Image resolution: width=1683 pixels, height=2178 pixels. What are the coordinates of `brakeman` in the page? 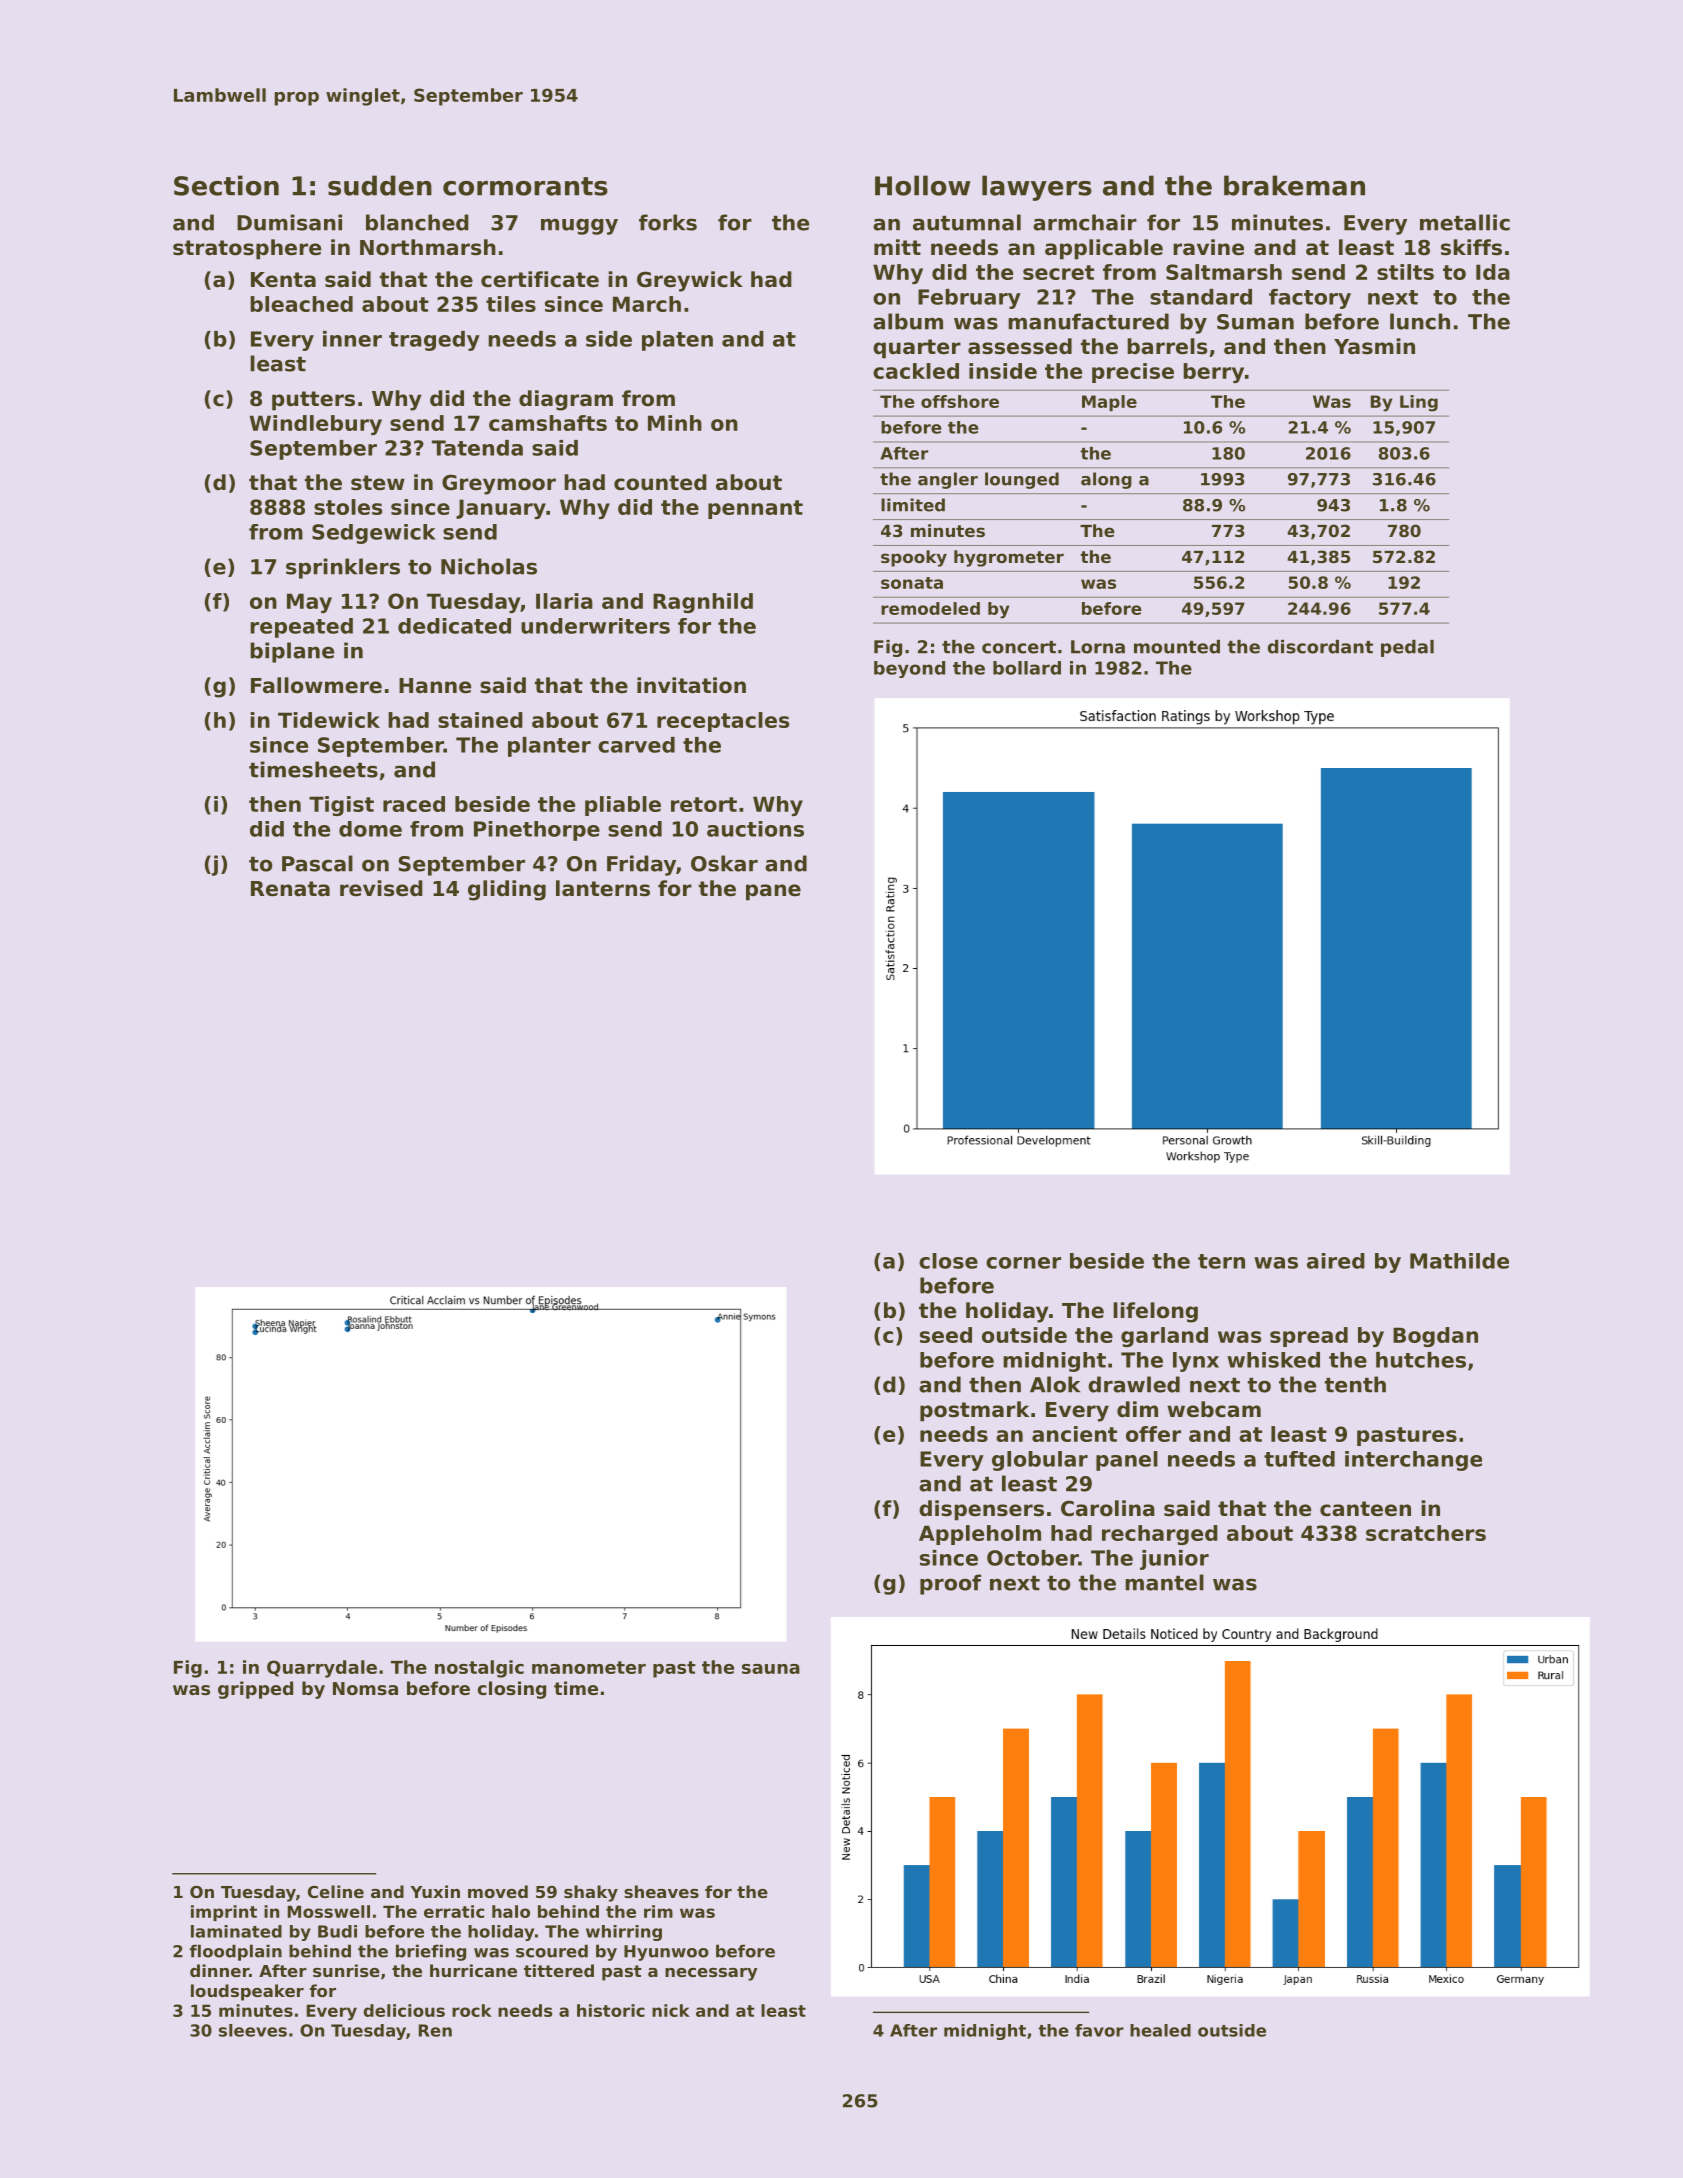 It's located at (1294, 185).
